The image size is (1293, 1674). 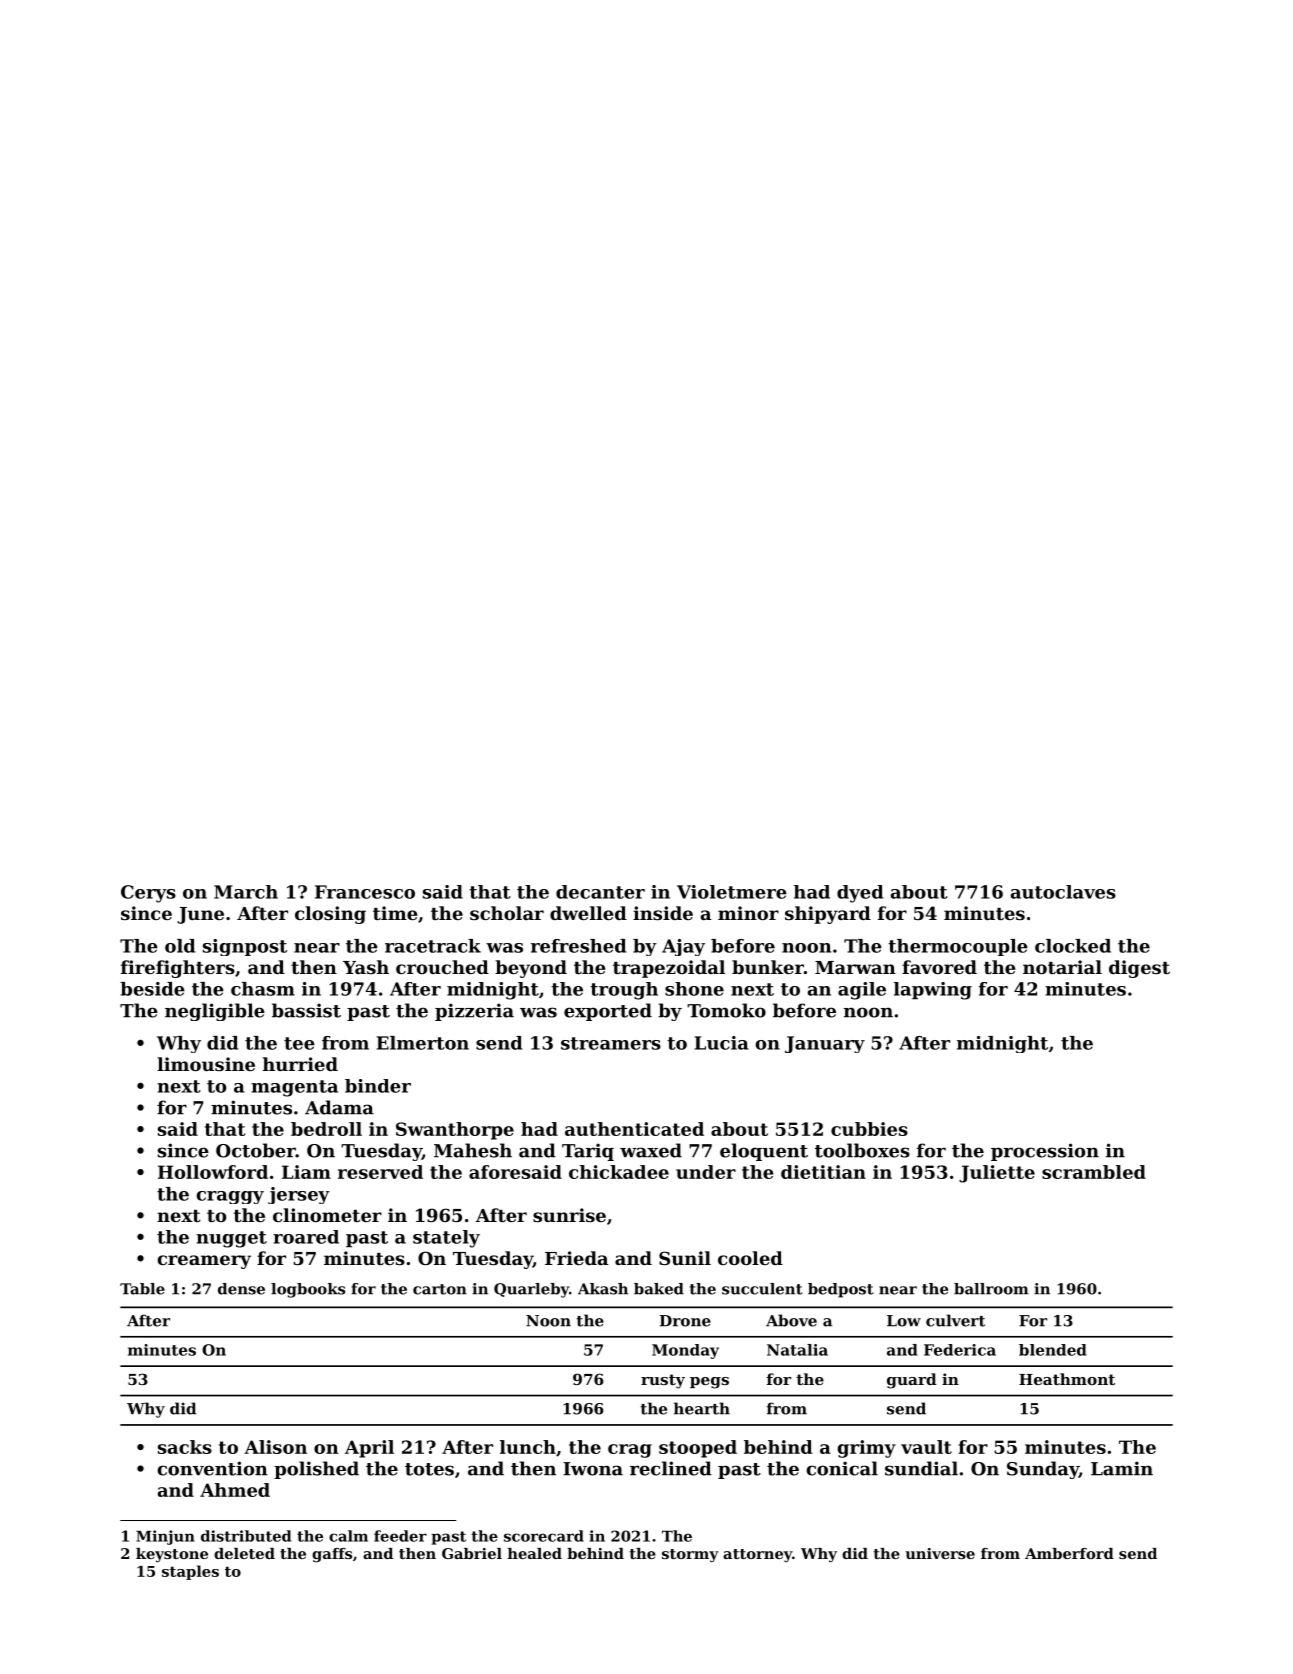 I want to click on Ajay, so click(x=683, y=947).
